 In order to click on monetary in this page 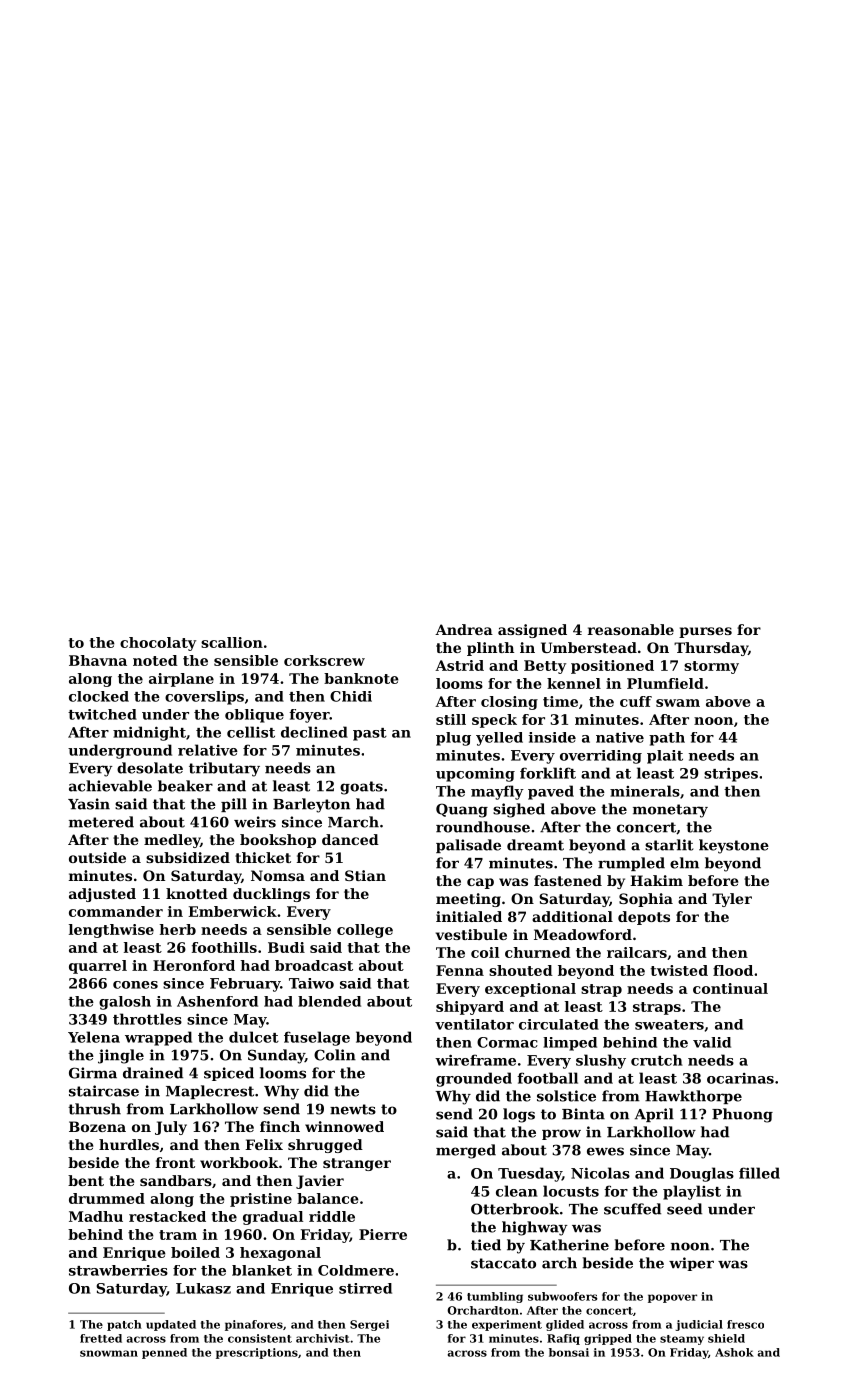, I will do `click(670, 811)`.
